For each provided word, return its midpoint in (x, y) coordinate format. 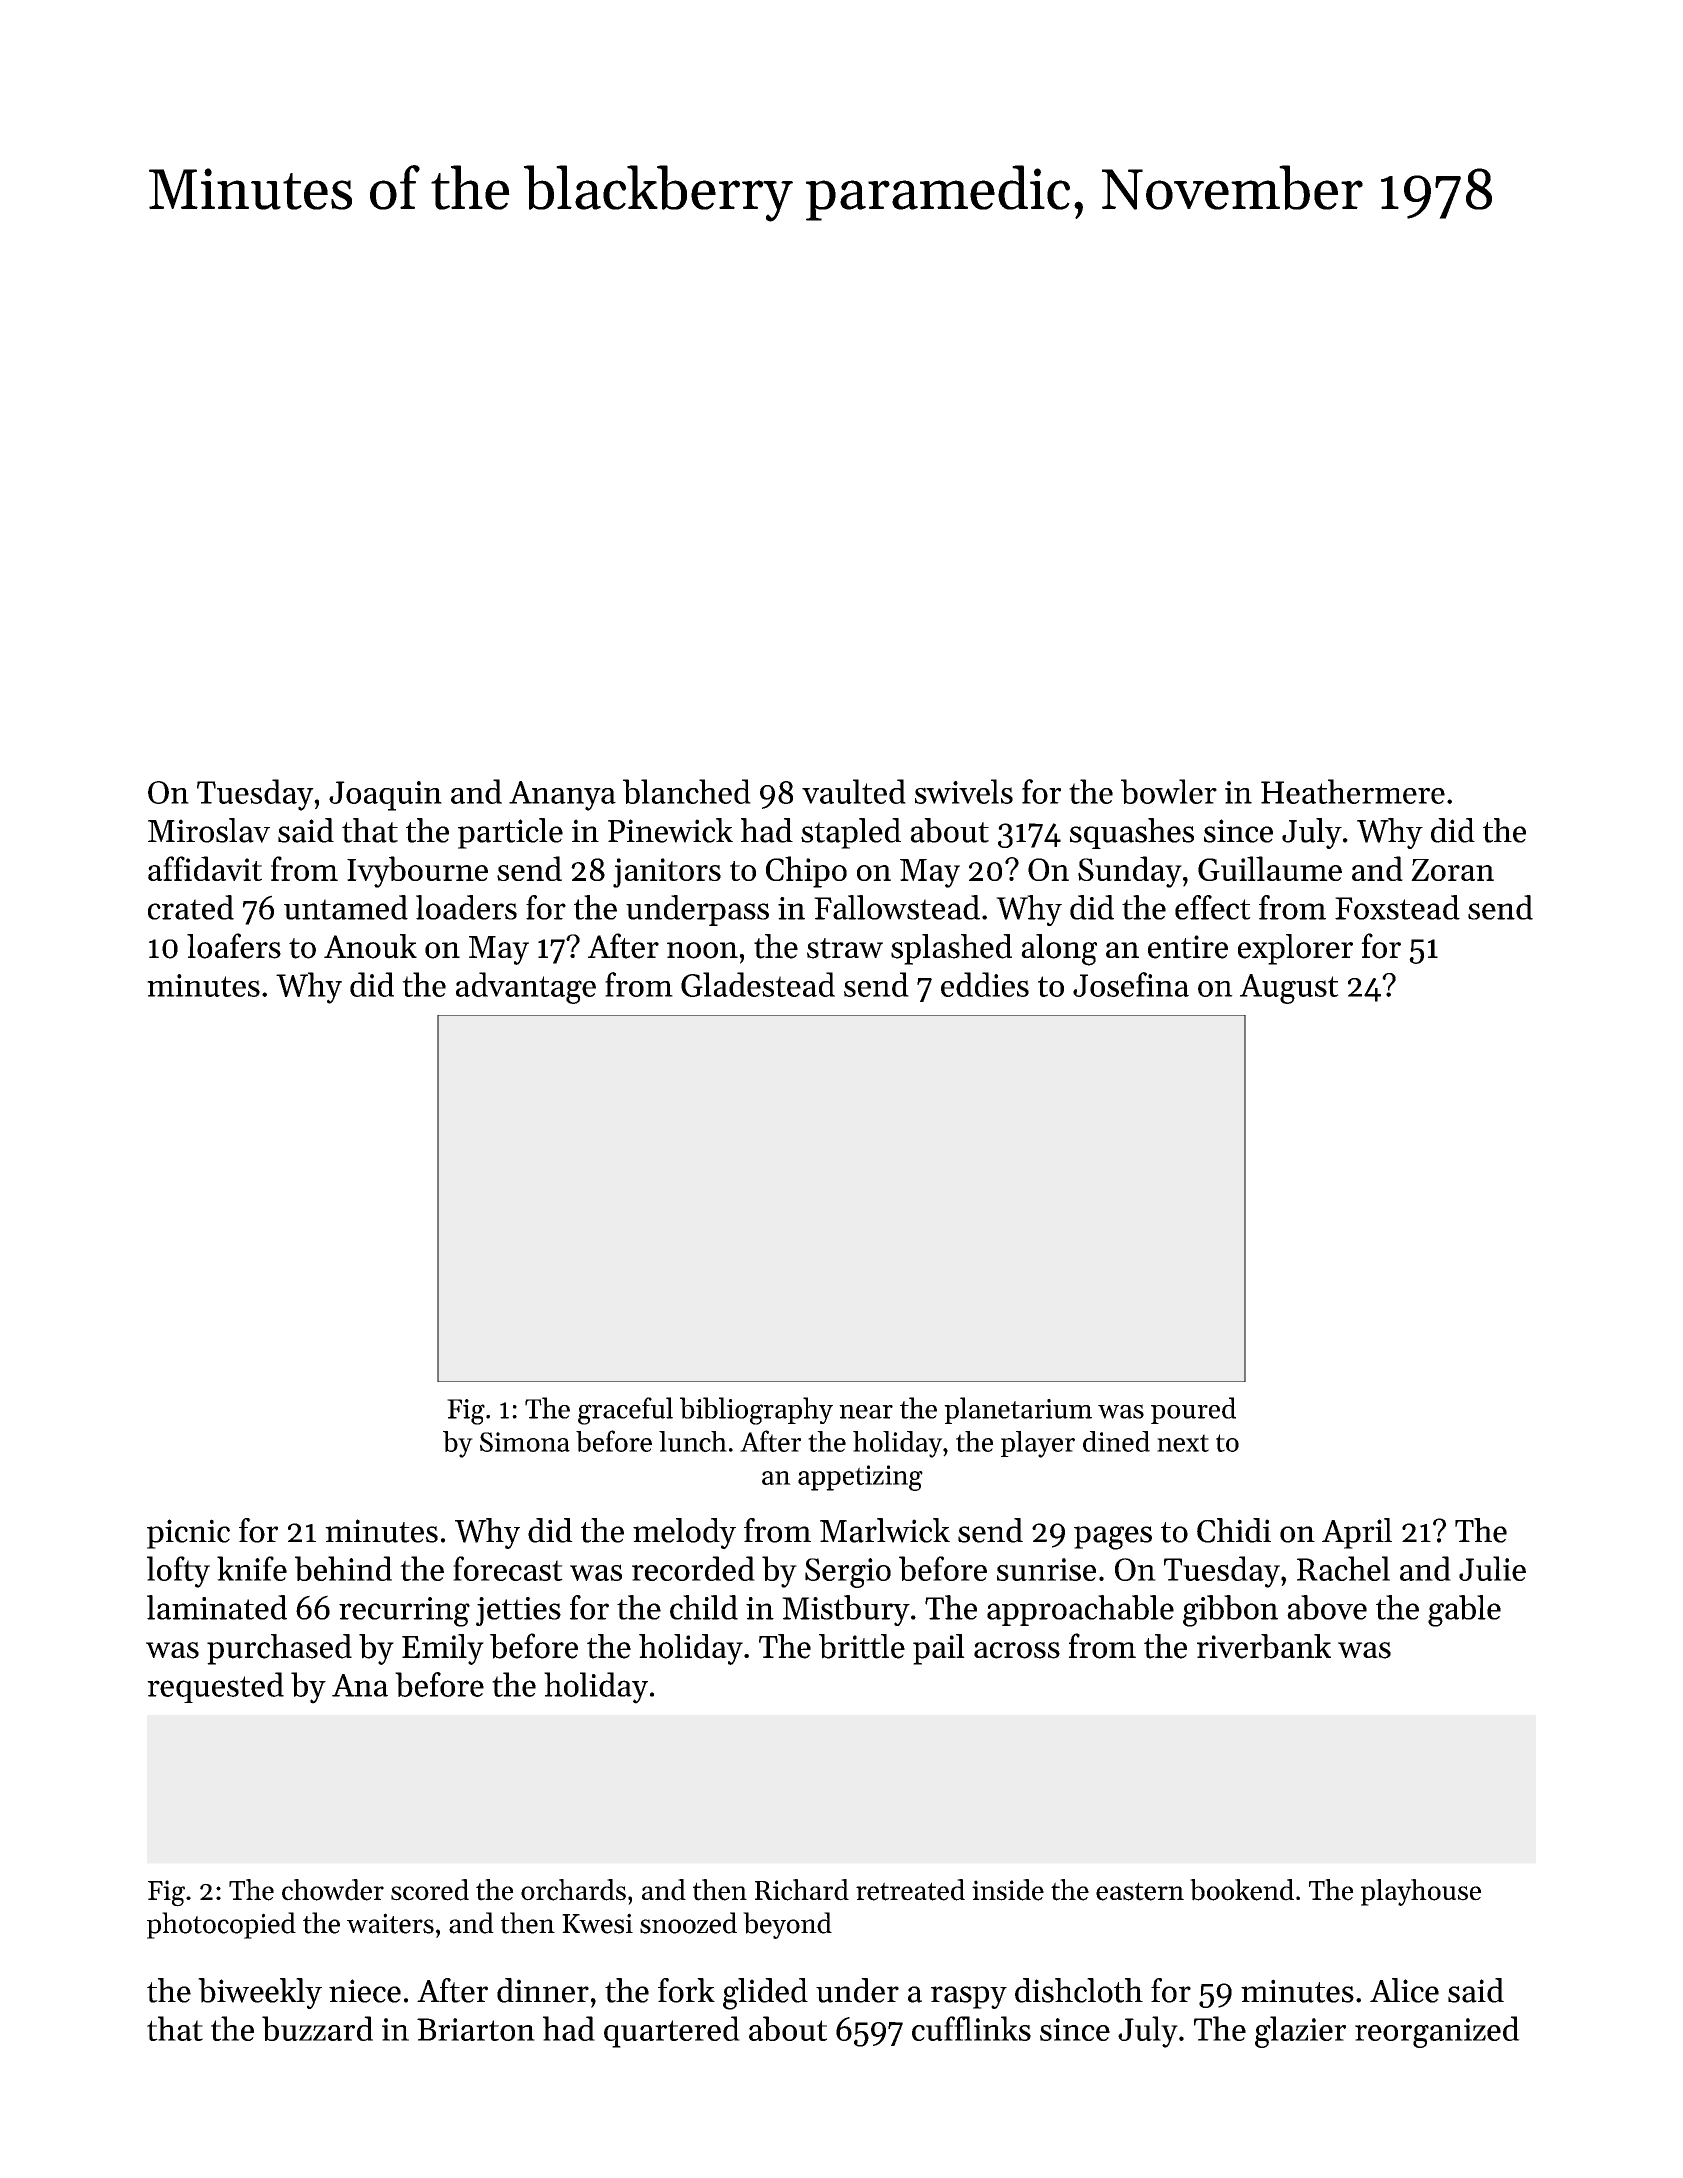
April (1357, 1533)
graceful (625, 1411)
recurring (404, 1612)
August (1289, 989)
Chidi (1234, 1530)
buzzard (317, 2028)
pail (939, 1649)
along (1059, 950)
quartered (672, 2032)
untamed (346, 907)
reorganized (1437, 2032)
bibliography (756, 1411)
